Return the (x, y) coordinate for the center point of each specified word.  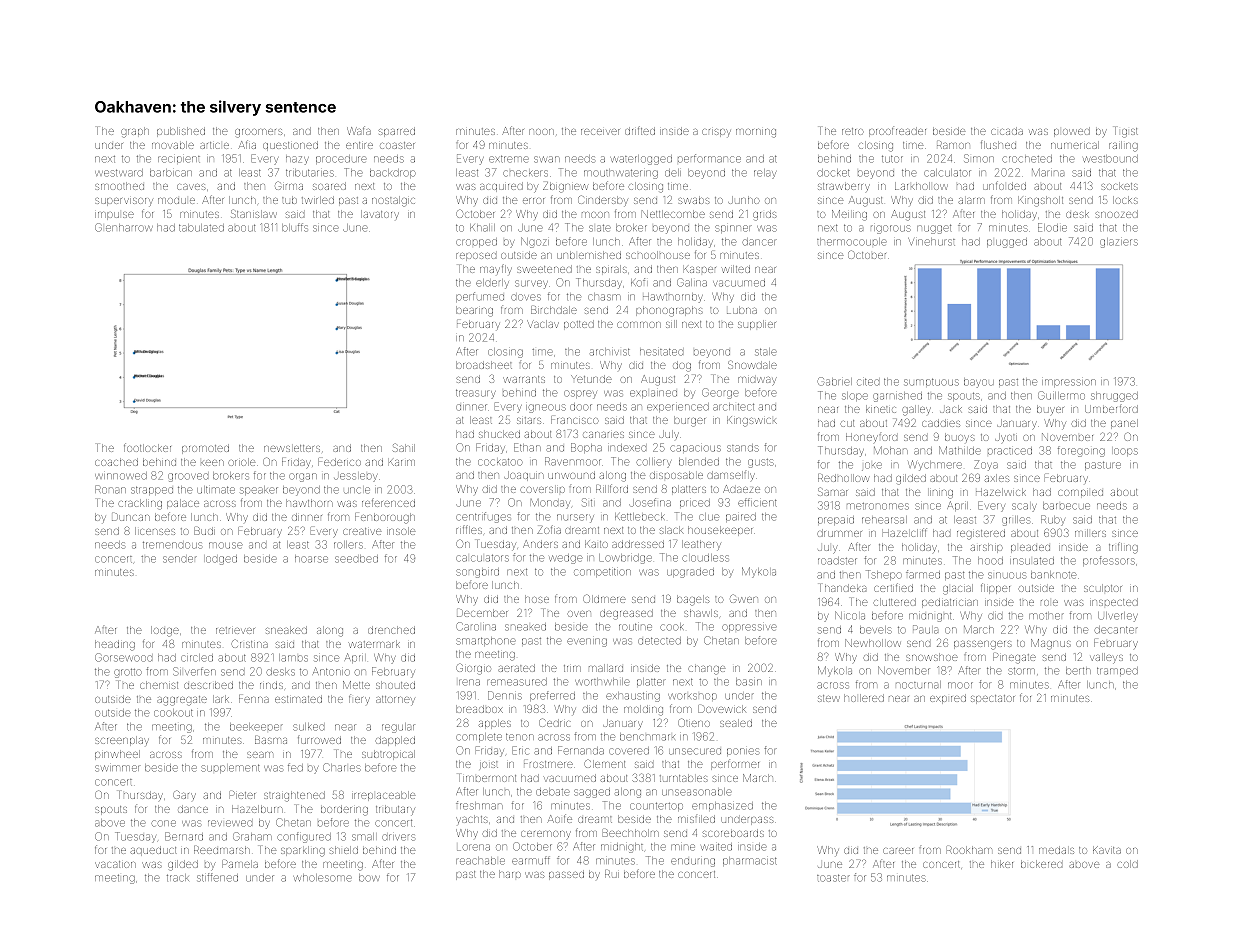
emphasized (722, 806)
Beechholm (631, 833)
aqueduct (153, 851)
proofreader (897, 131)
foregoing (1081, 452)
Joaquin (524, 476)
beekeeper (256, 727)
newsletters (292, 448)
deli (673, 173)
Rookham (969, 850)
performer (735, 764)
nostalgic (393, 201)
